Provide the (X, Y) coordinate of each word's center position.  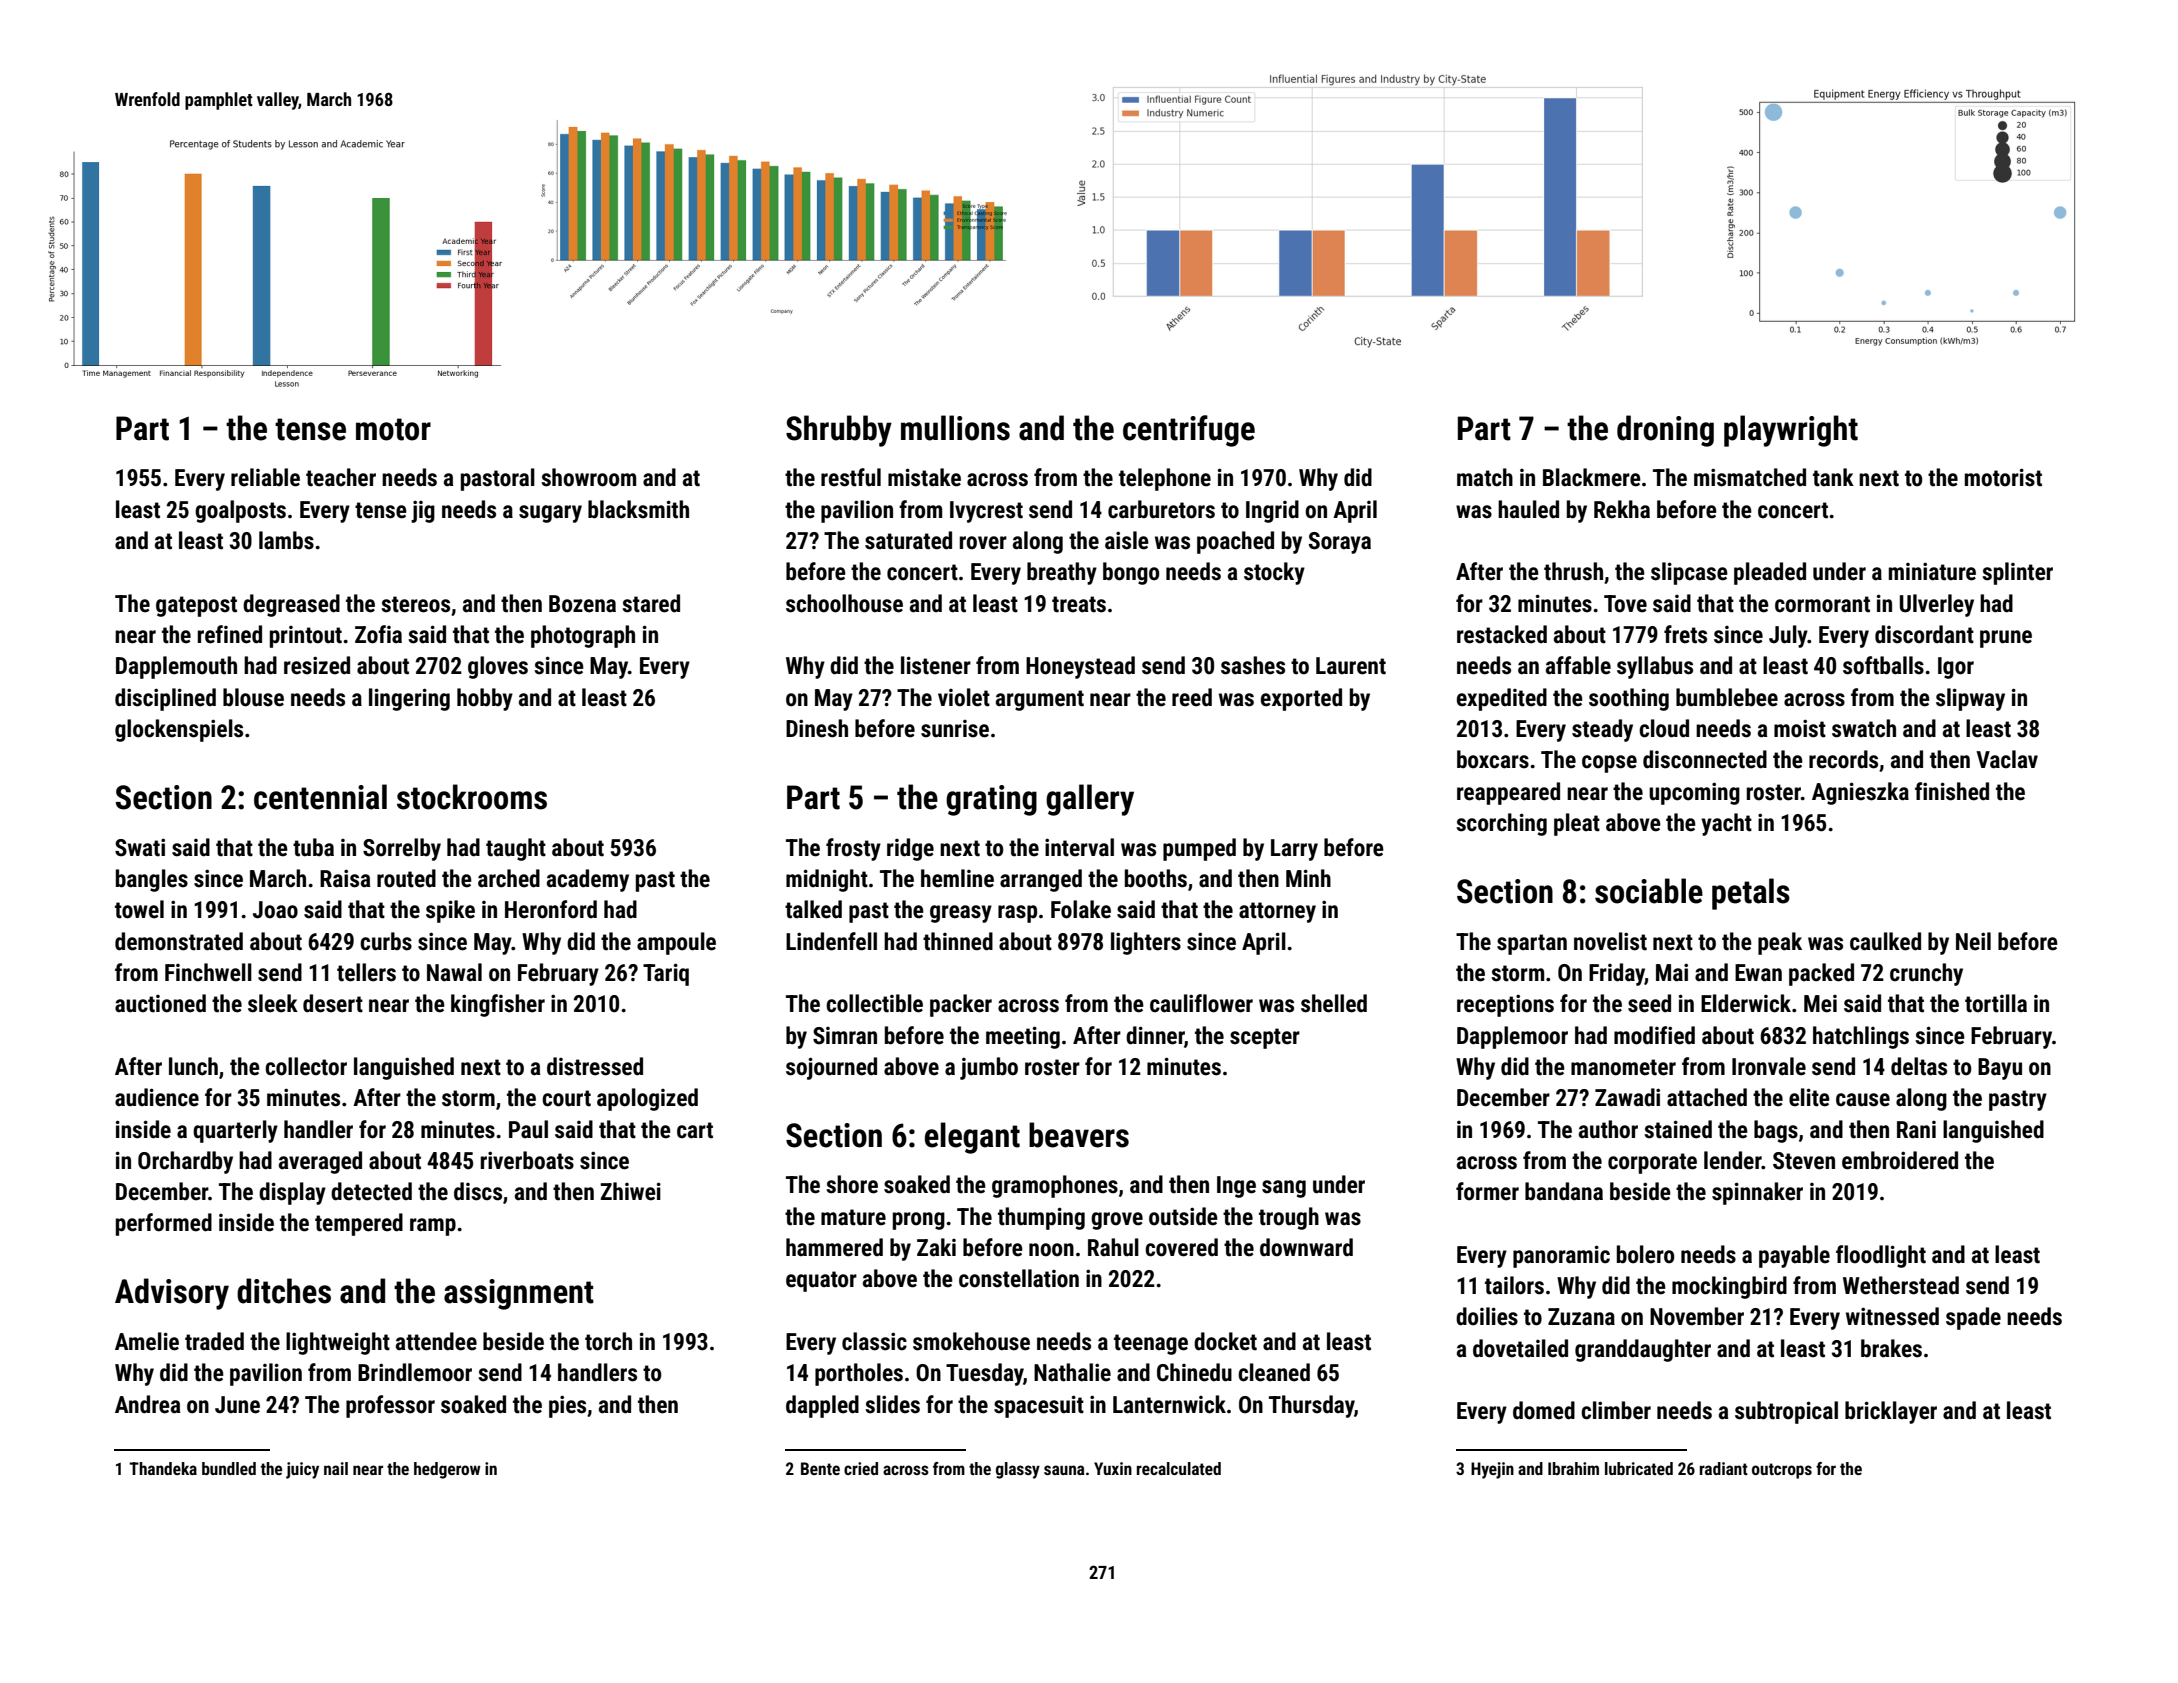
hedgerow (447, 1470)
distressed (595, 1066)
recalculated (1179, 1468)
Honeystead (1080, 667)
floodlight (1881, 1256)
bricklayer (1891, 1412)
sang (1284, 1189)
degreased (291, 605)
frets (1685, 634)
